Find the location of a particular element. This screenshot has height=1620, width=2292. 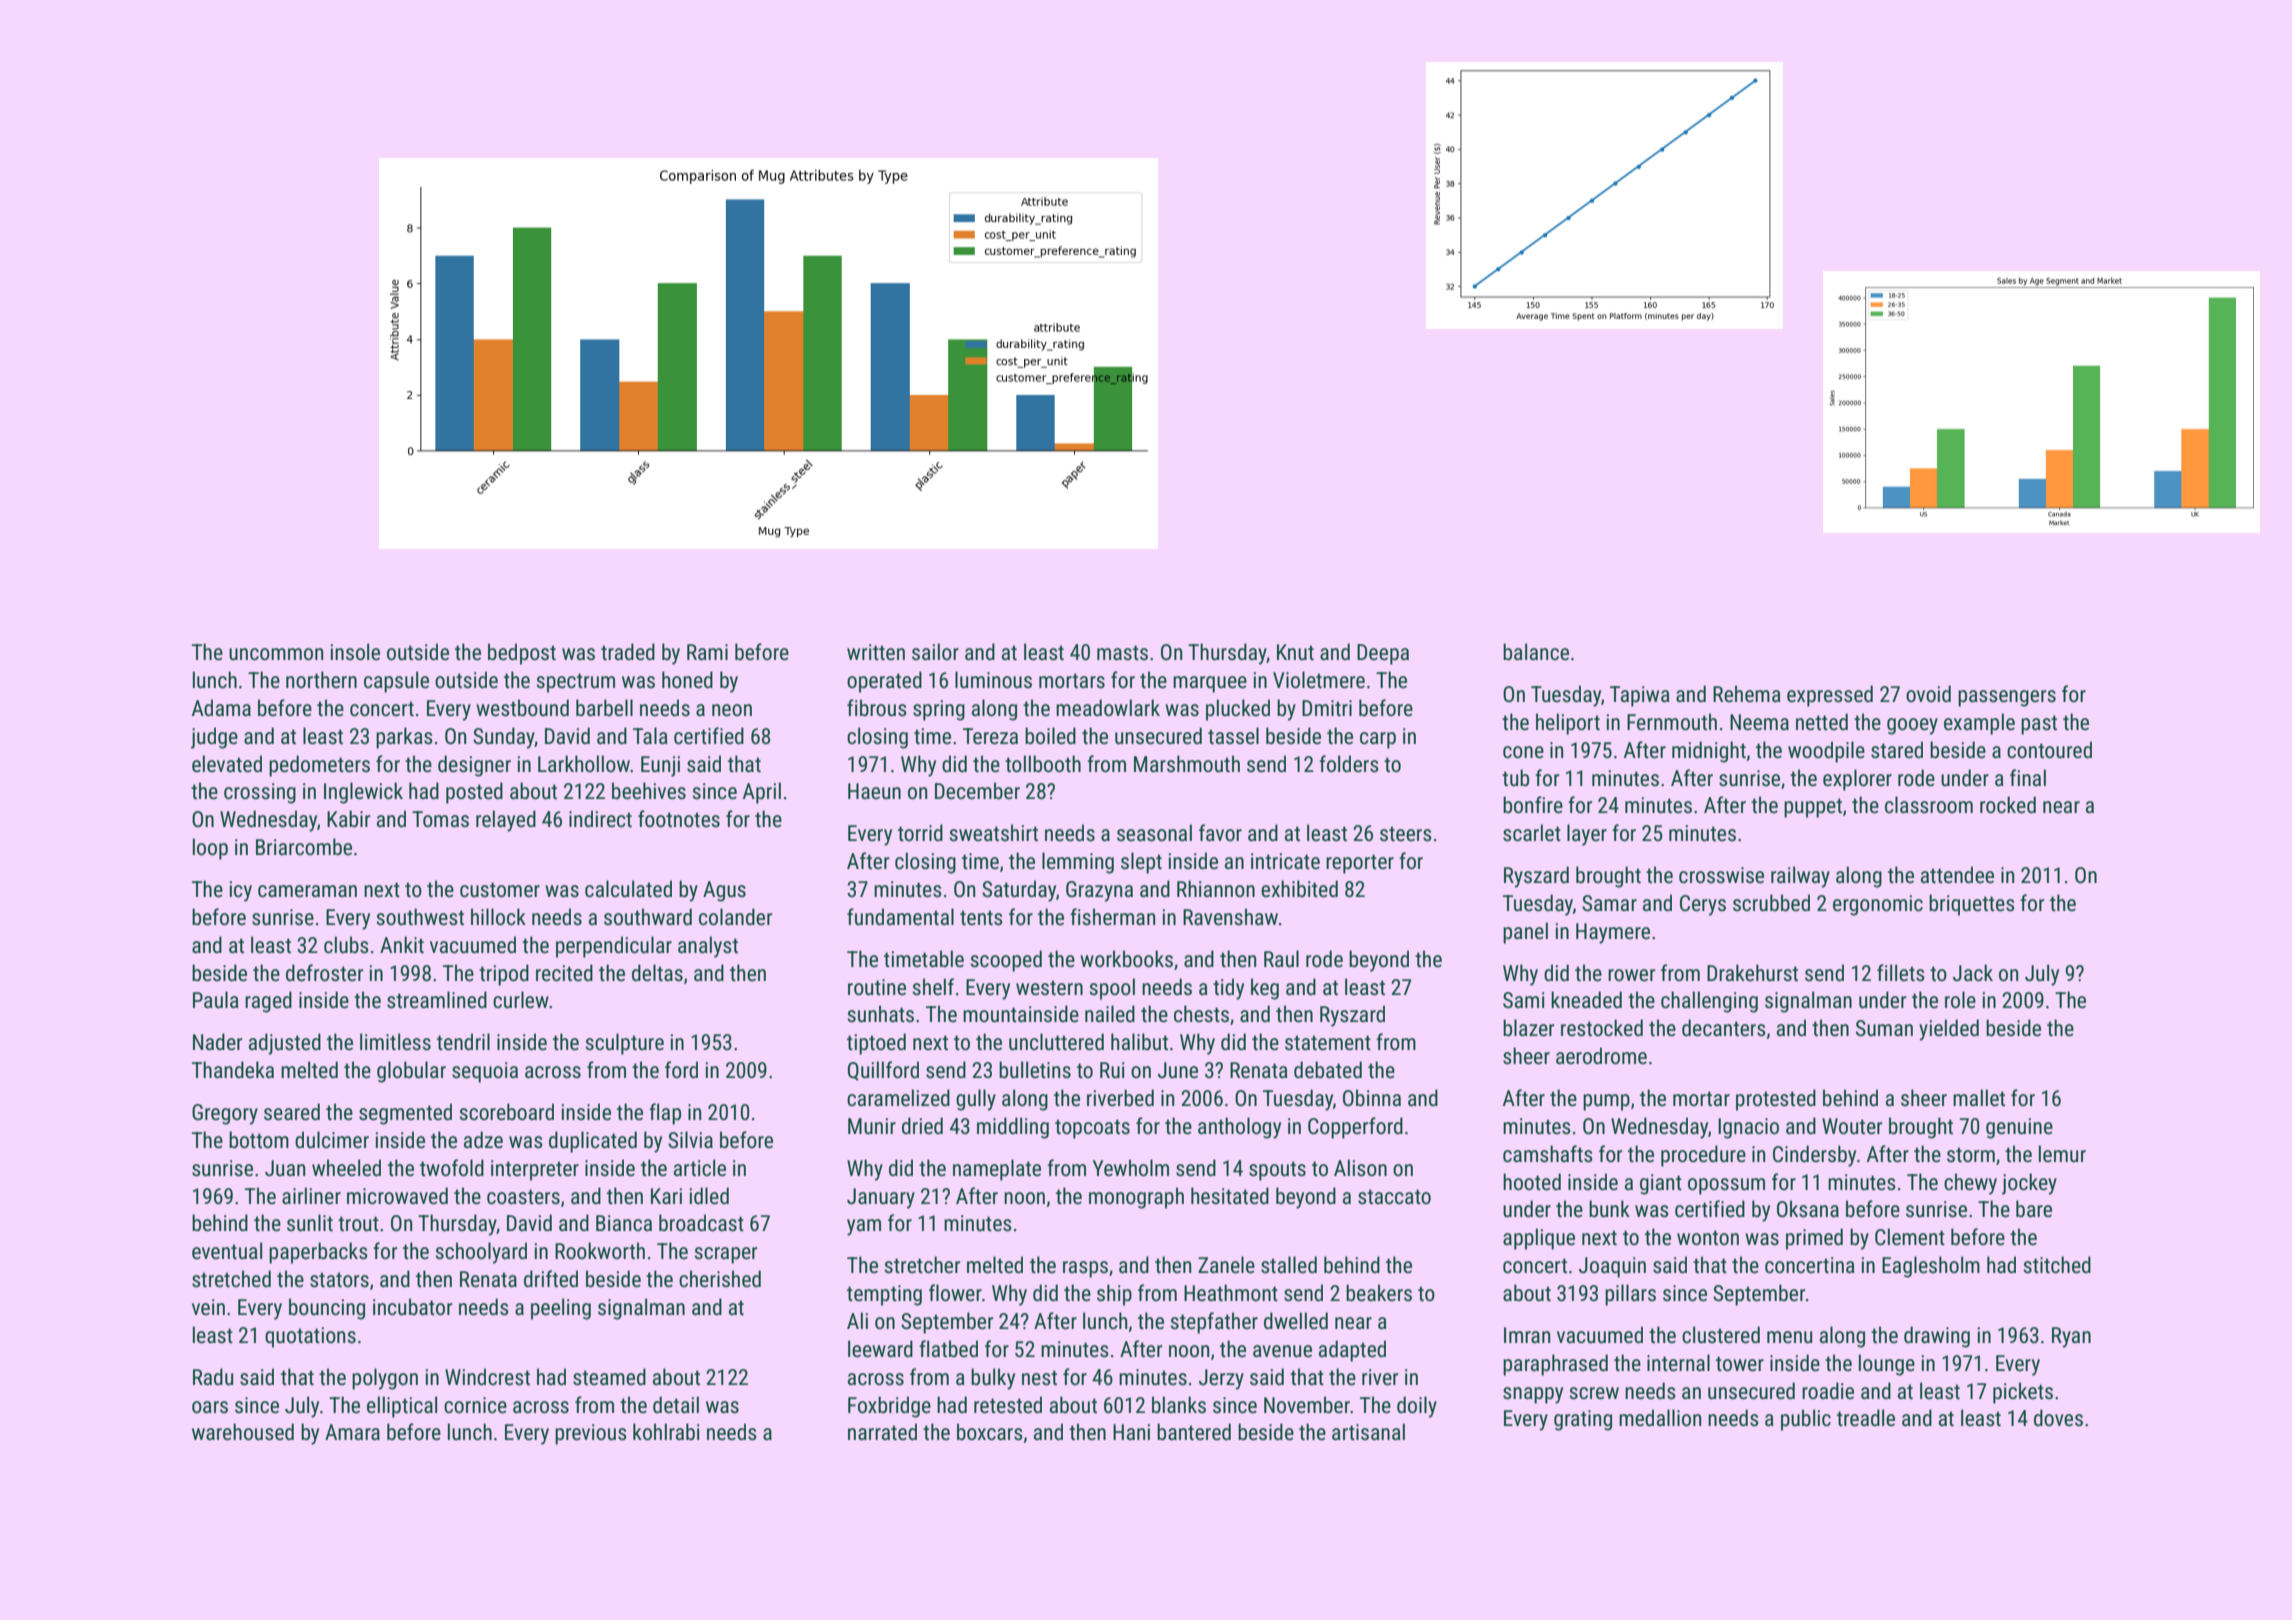

footnotes is located at coordinates (679, 819).
